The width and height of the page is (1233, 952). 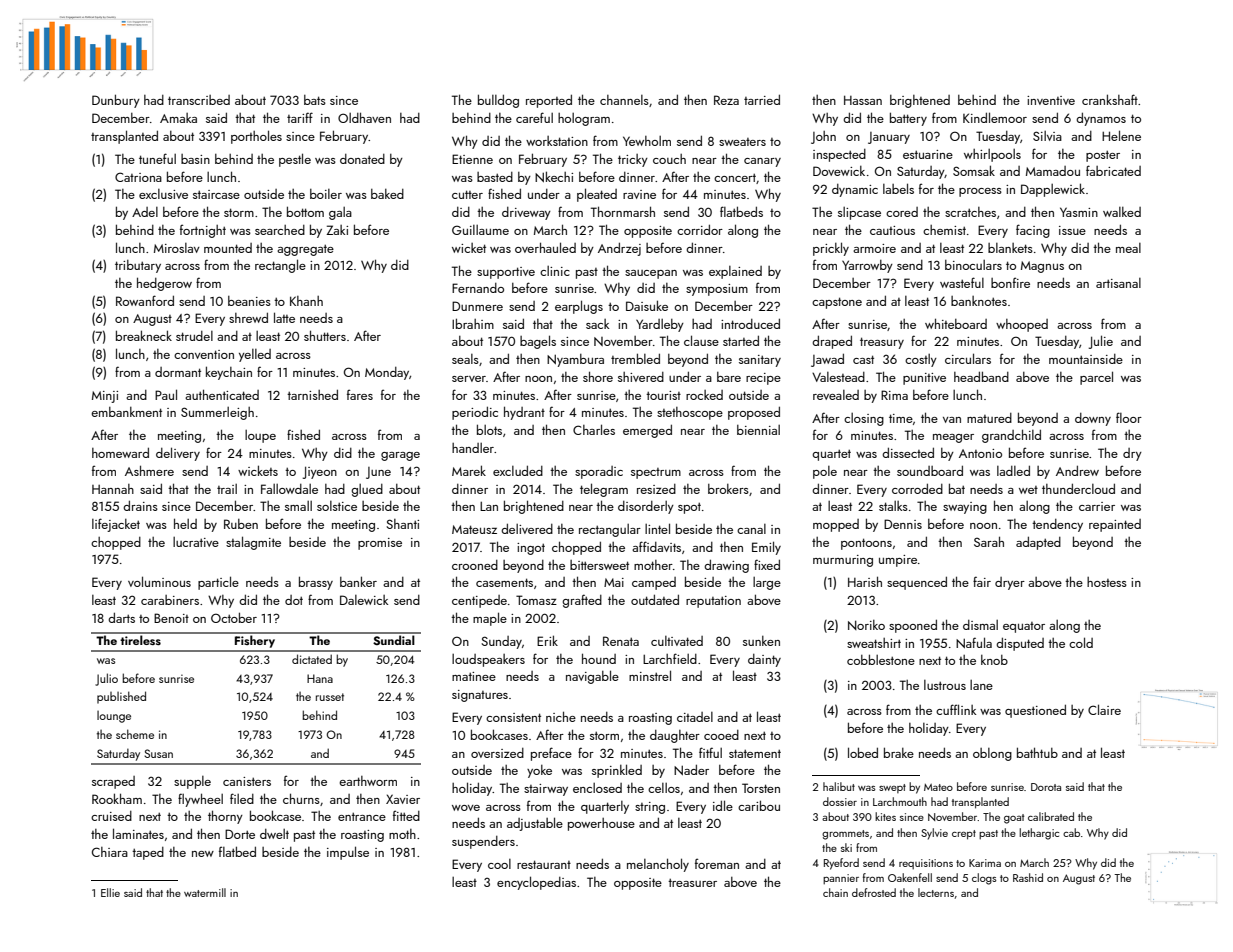 What do you see at coordinates (641, 377) in the page?
I see `shivered` at bounding box center [641, 377].
